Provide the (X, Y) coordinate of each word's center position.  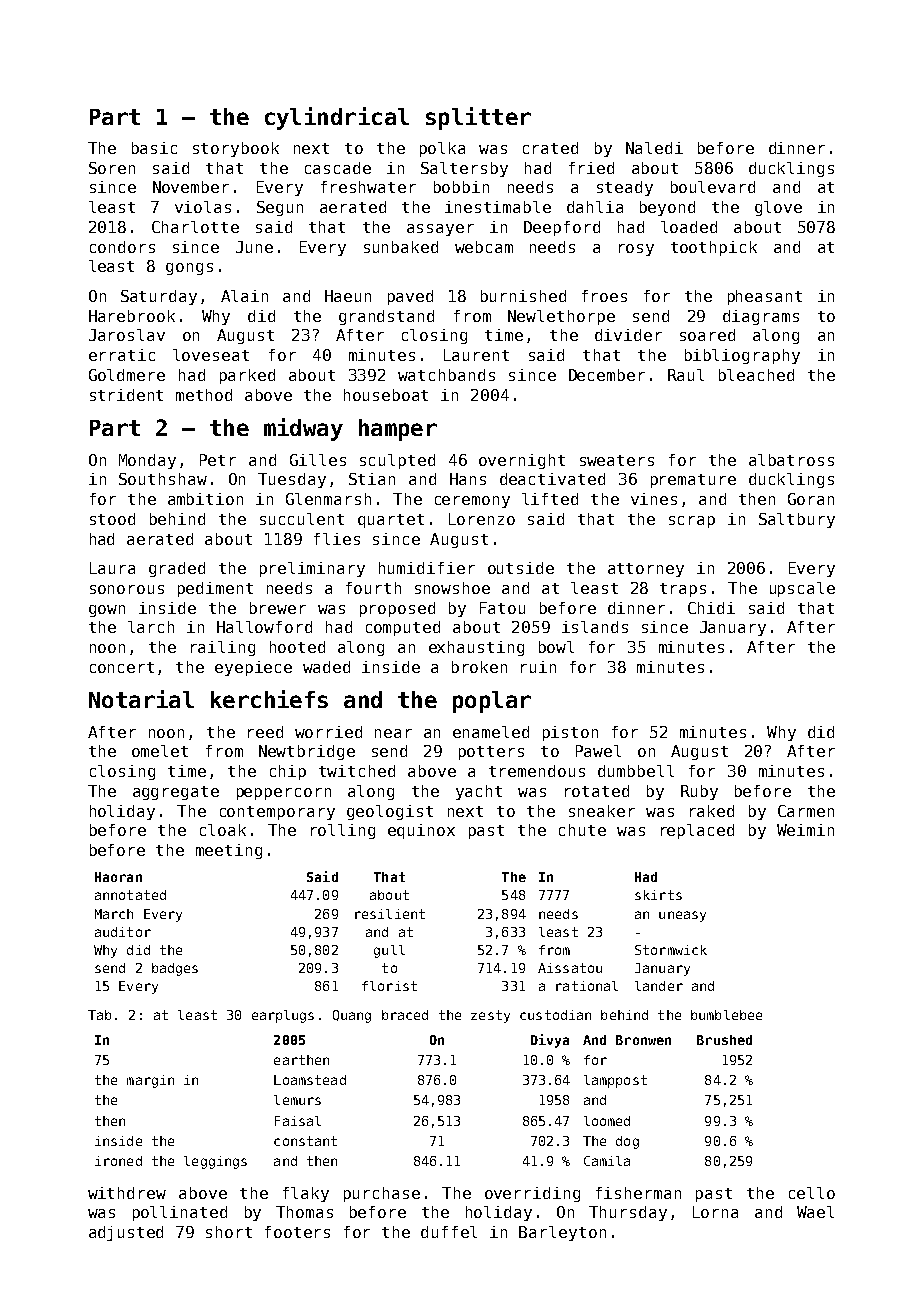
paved (410, 297)
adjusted (126, 1233)
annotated (130, 895)
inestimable (498, 207)
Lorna (715, 1212)
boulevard (713, 187)
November (191, 187)
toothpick (714, 248)
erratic (122, 355)
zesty (490, 1016)
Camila (607, 1161)
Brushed (724, 1040)
